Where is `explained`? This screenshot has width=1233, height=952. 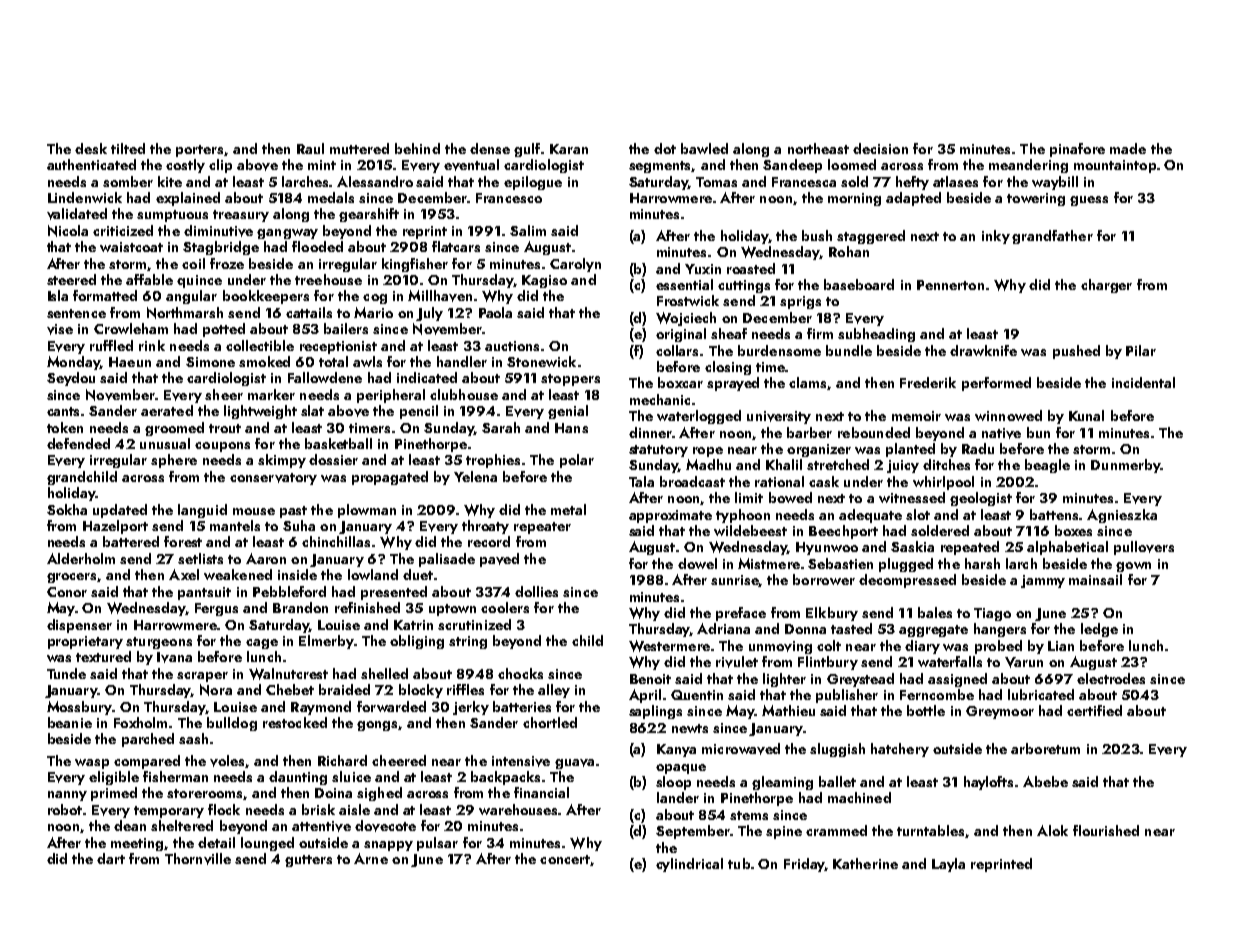 explained is located at coordinates (188, 199).
